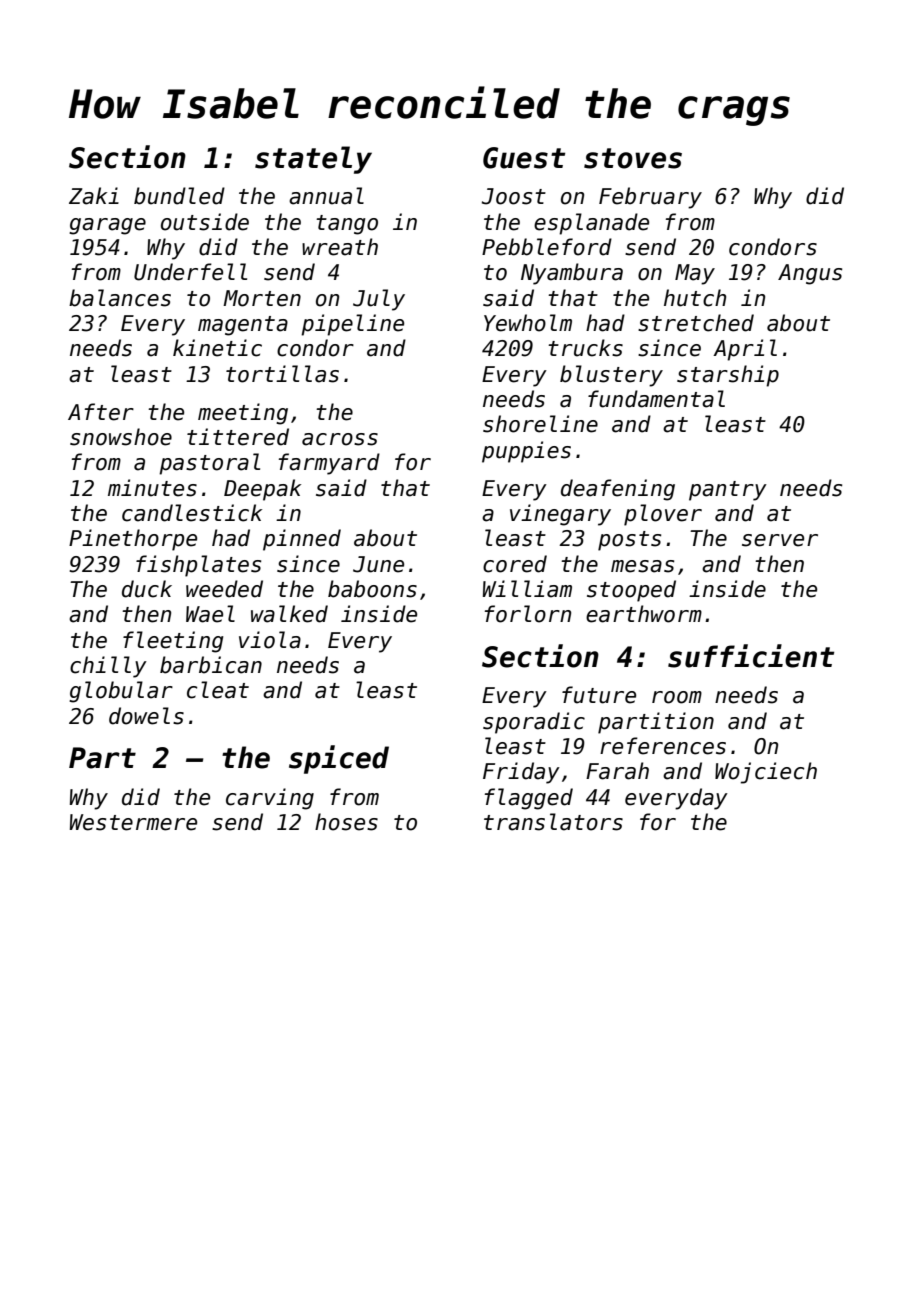  I want to click on sufficient, so click(751, 656).
